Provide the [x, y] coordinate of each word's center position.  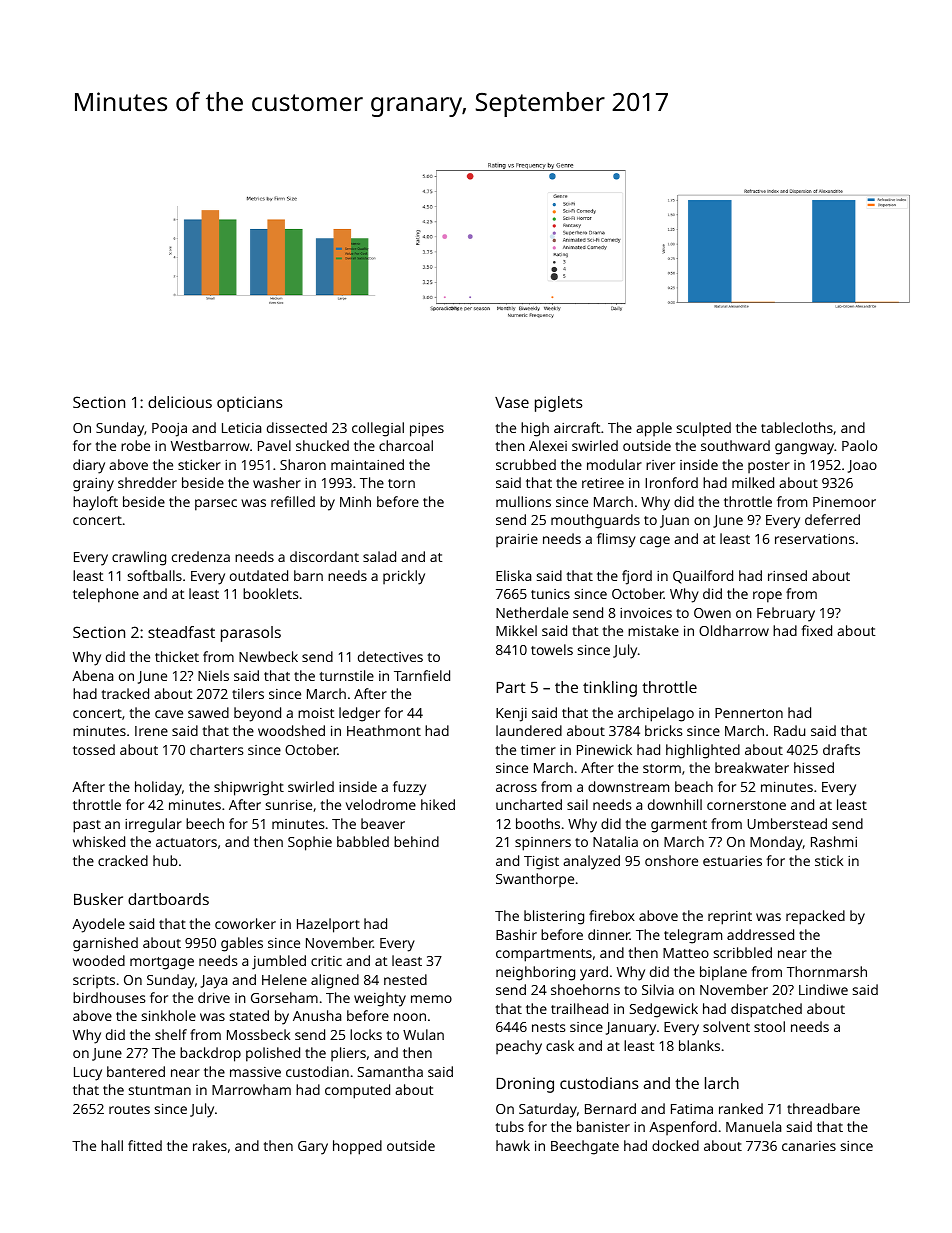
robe [135, 445]
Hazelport [328, 925]
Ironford [671, 482]
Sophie [310, 843]
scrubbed [526, 464]
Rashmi [834, 841]
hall [112, 1145]
